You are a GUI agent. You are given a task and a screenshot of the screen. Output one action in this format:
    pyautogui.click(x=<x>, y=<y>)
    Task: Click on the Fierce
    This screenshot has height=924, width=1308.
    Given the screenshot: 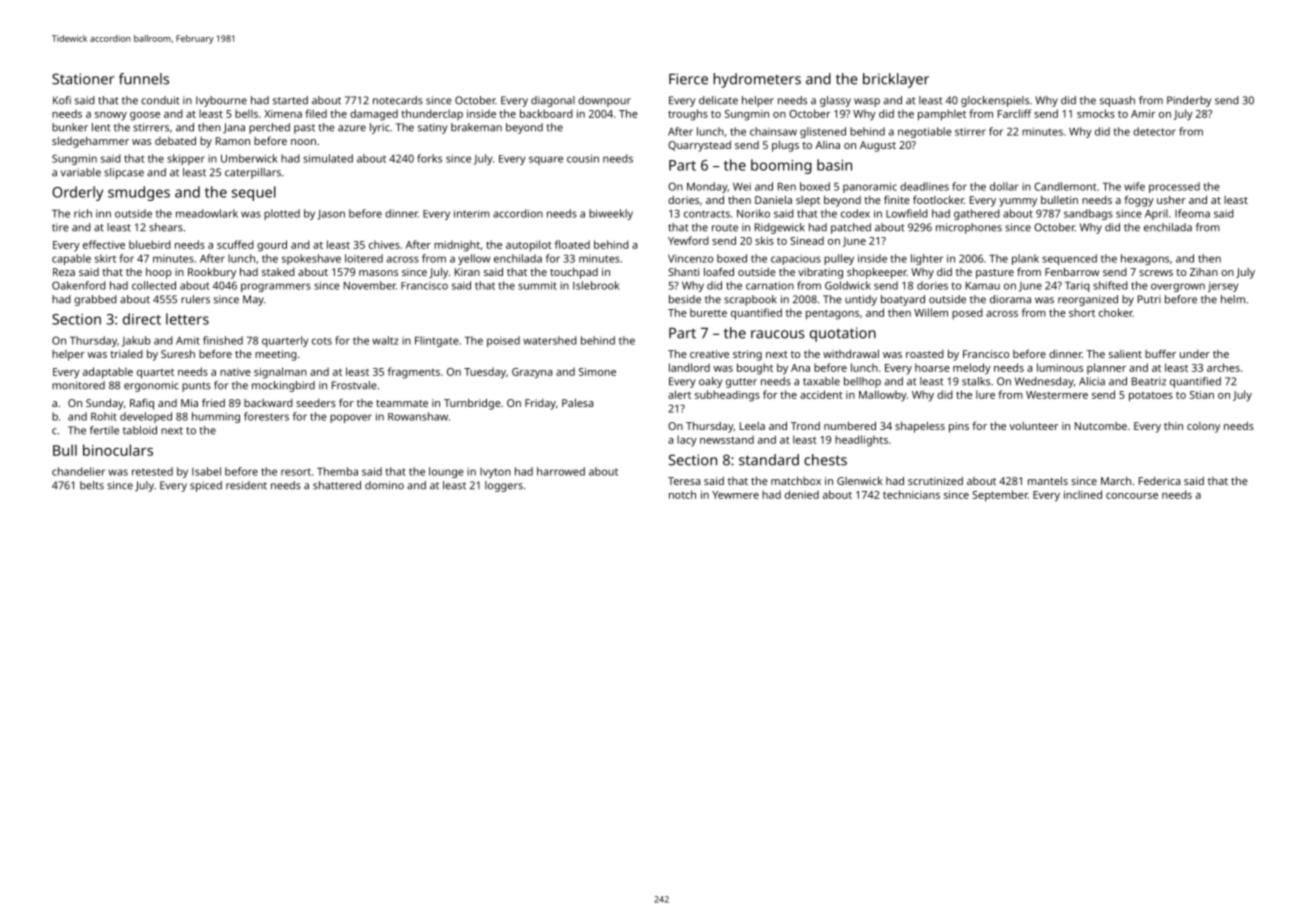 What is the action you would take?
    pyautogui.click(x=688, y=79)
